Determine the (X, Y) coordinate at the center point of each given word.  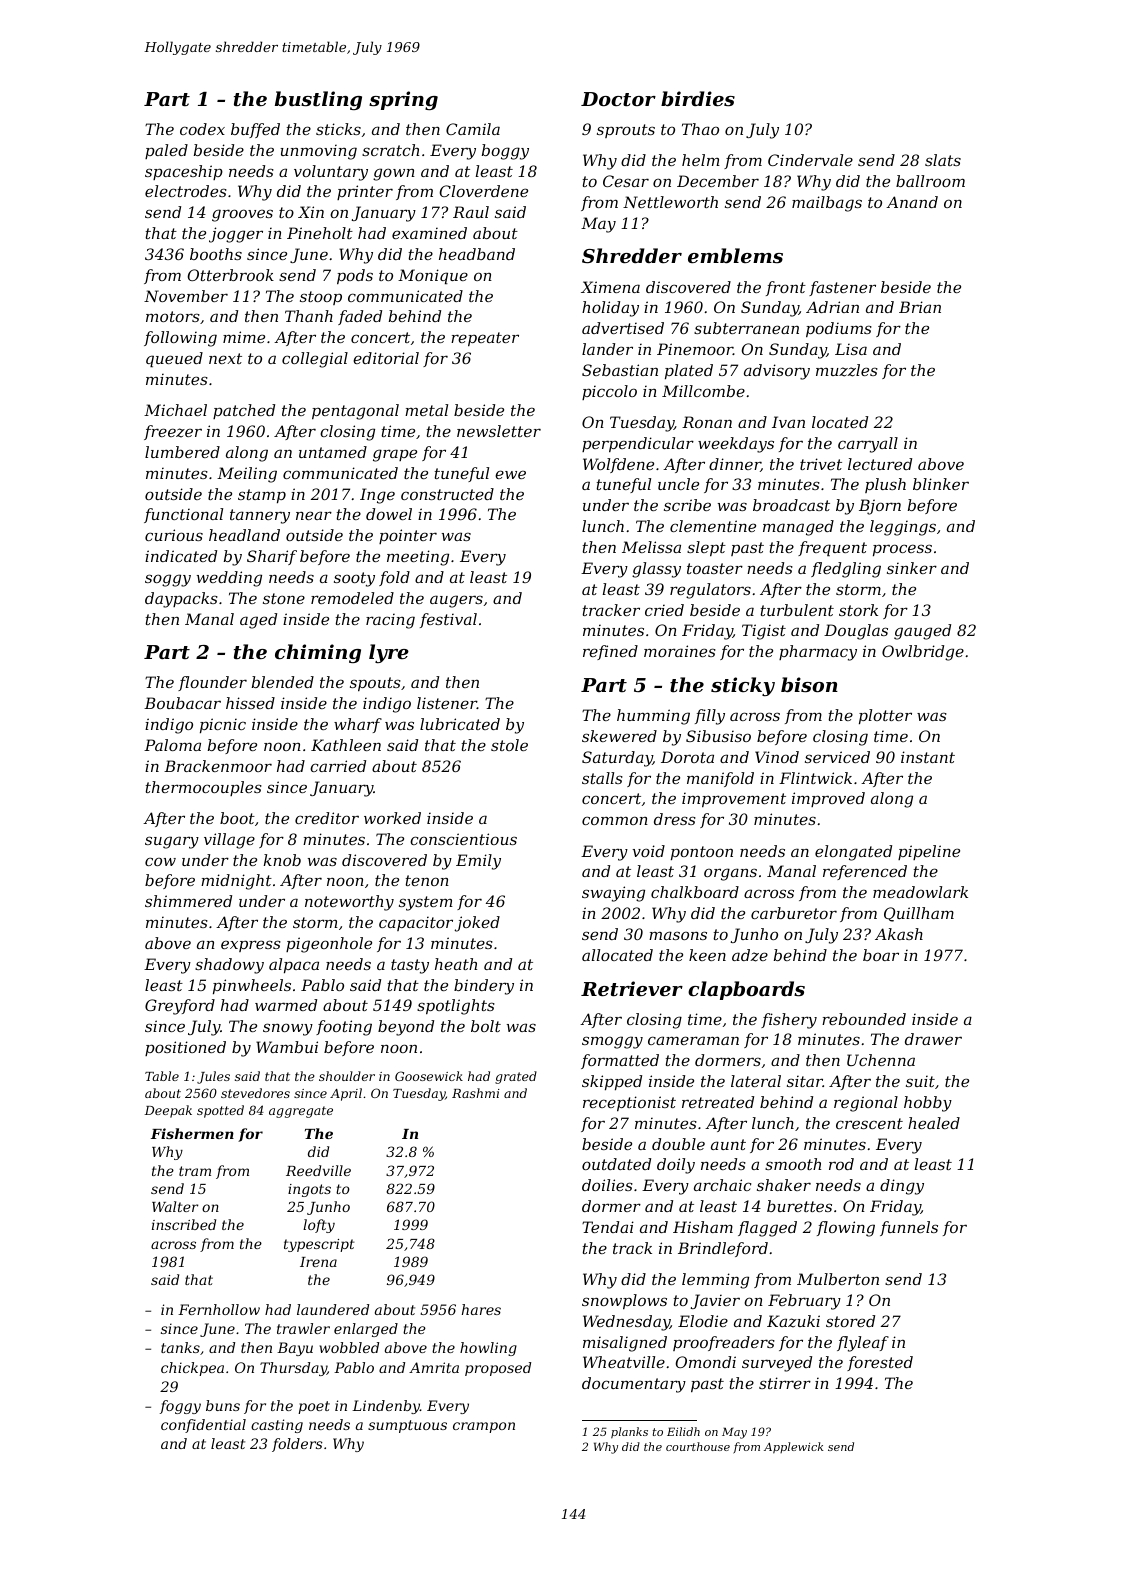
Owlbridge (923, 653)
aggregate (301, 1112)
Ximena (610, 287)
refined (610, 652)
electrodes (186, 191)
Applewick (793, 1448)
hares (481, 1309)
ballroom (930, 181)
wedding (229, 579)
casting (277, 1426)
